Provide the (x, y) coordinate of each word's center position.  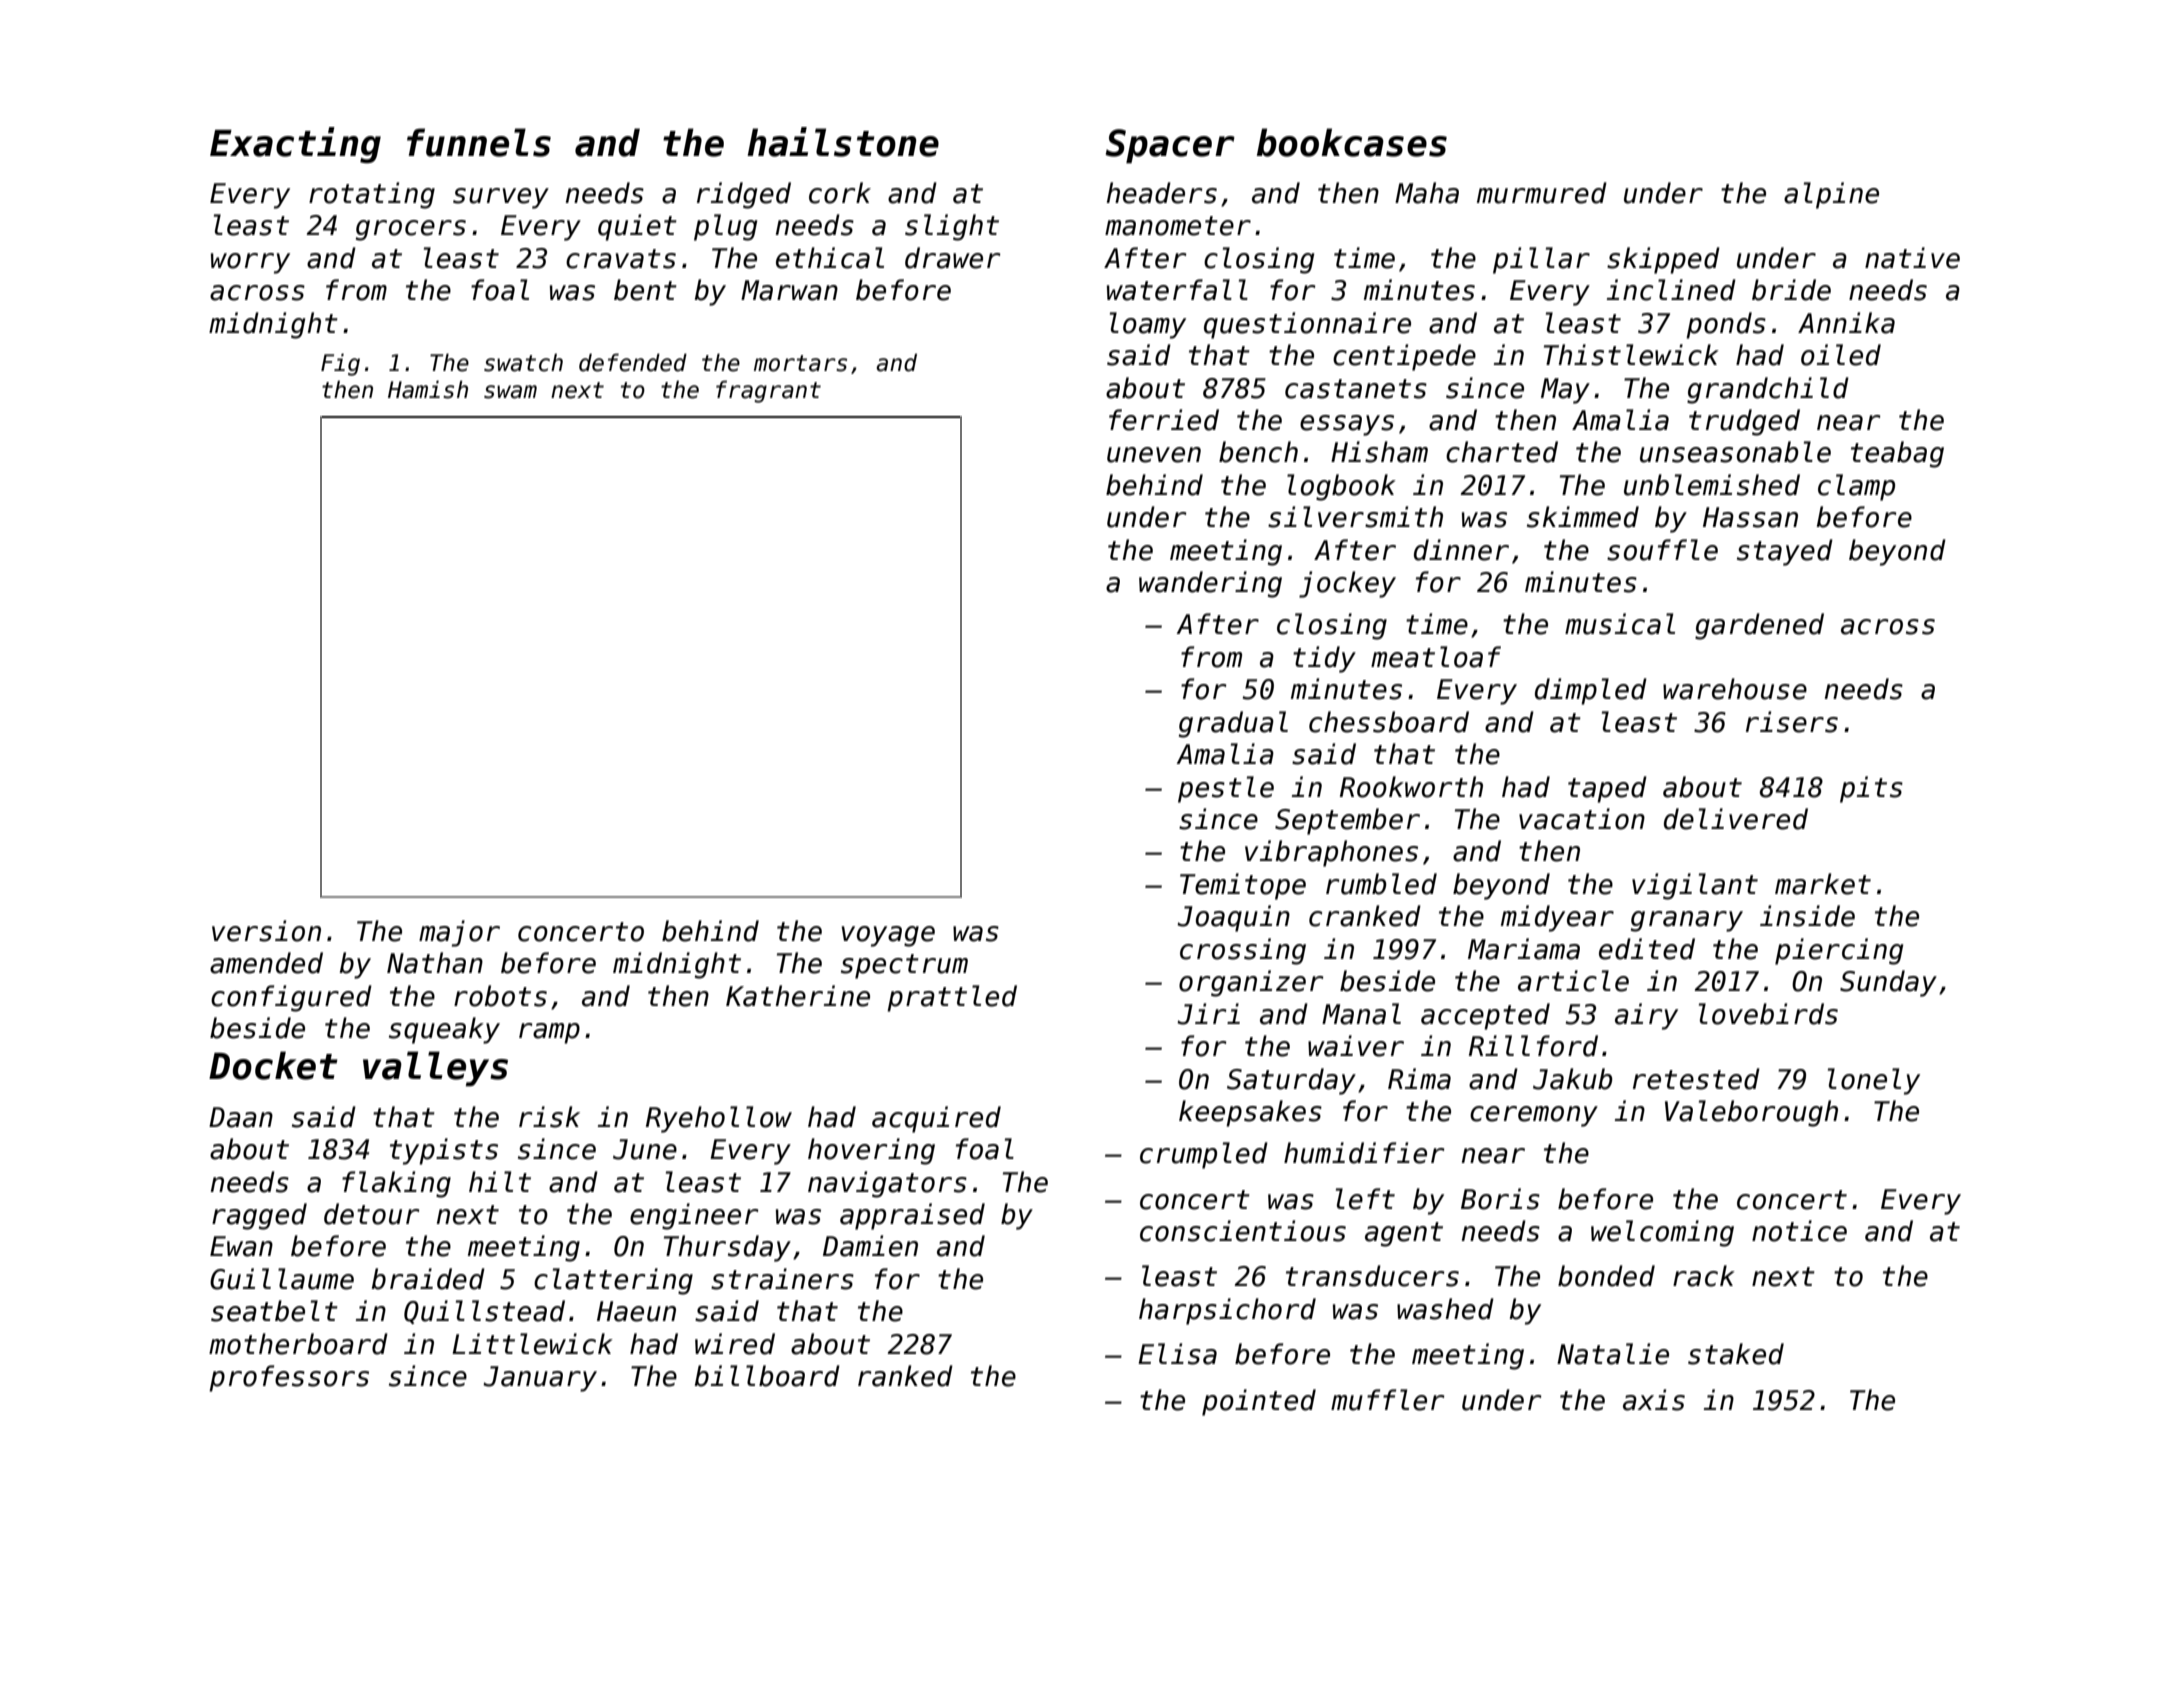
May (1565, 391)
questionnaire (1307, 325)
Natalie (1613, 1354)
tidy (1324, 659)
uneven (1154, 455)
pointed (1259, 1402)
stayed (1785, 552)
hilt (500, 1181)
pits (1871, 789)
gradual (1233, 724)
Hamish (428, 389)
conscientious (1243, 1231)
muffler (1388, 1400)
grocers (411, 230)
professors (289, 1378)
